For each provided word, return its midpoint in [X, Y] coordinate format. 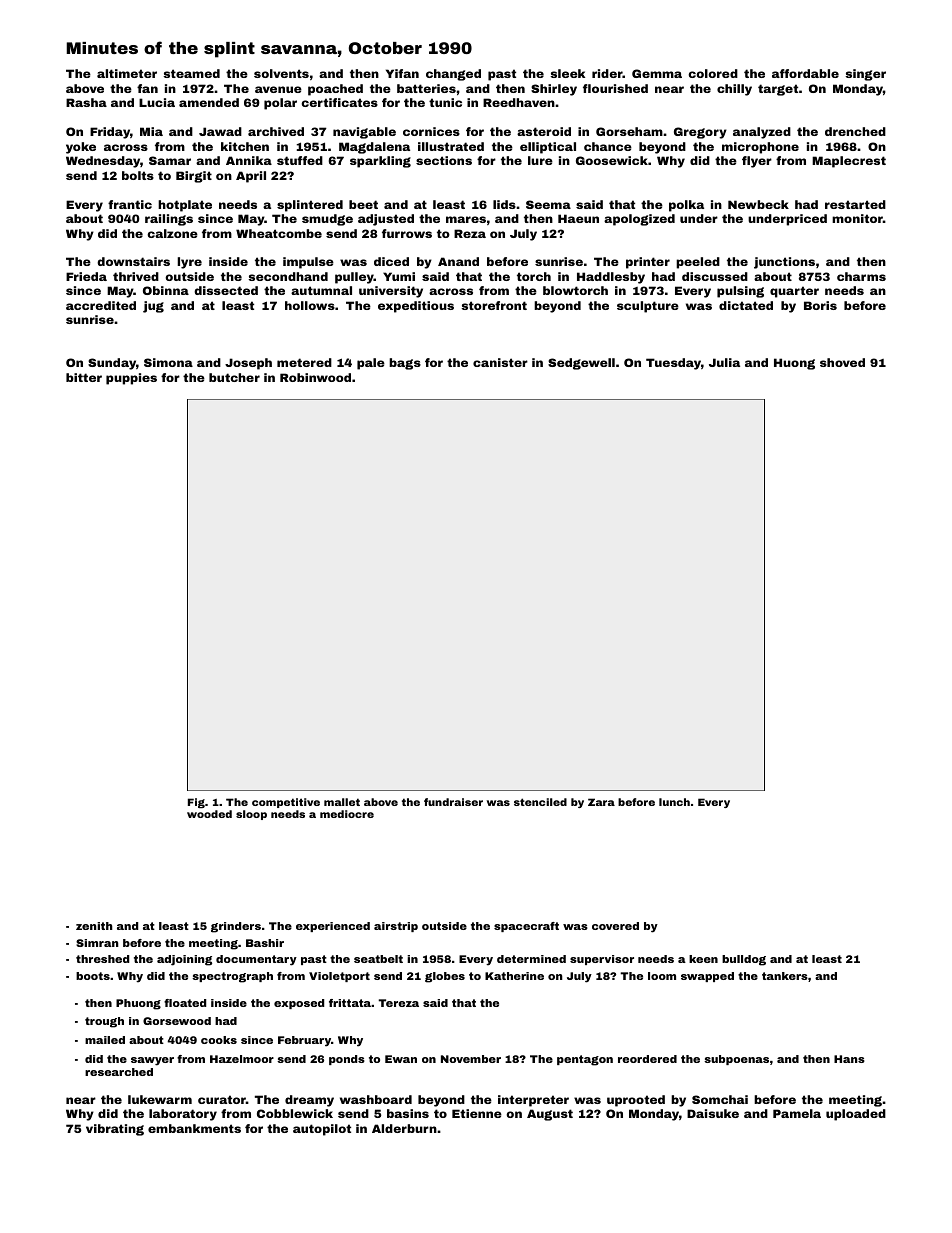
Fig [196, 803]
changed [453, 75]
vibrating [115, 1130]
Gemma [657, 73]
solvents [281, 73]
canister [500, 362]
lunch [674, 802]
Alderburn [404, 1128]
